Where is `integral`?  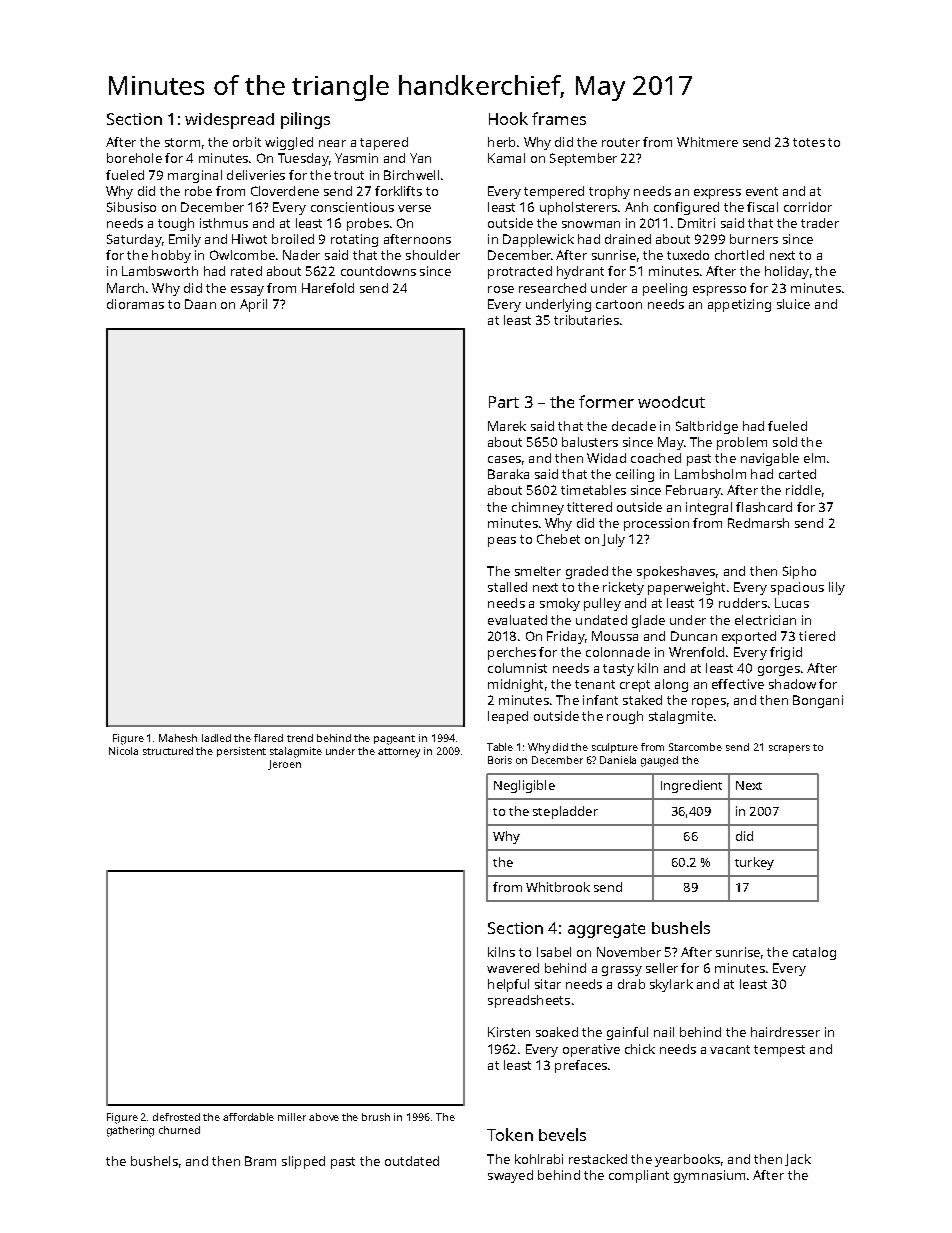 integral is located at coordinates (709, 508).
